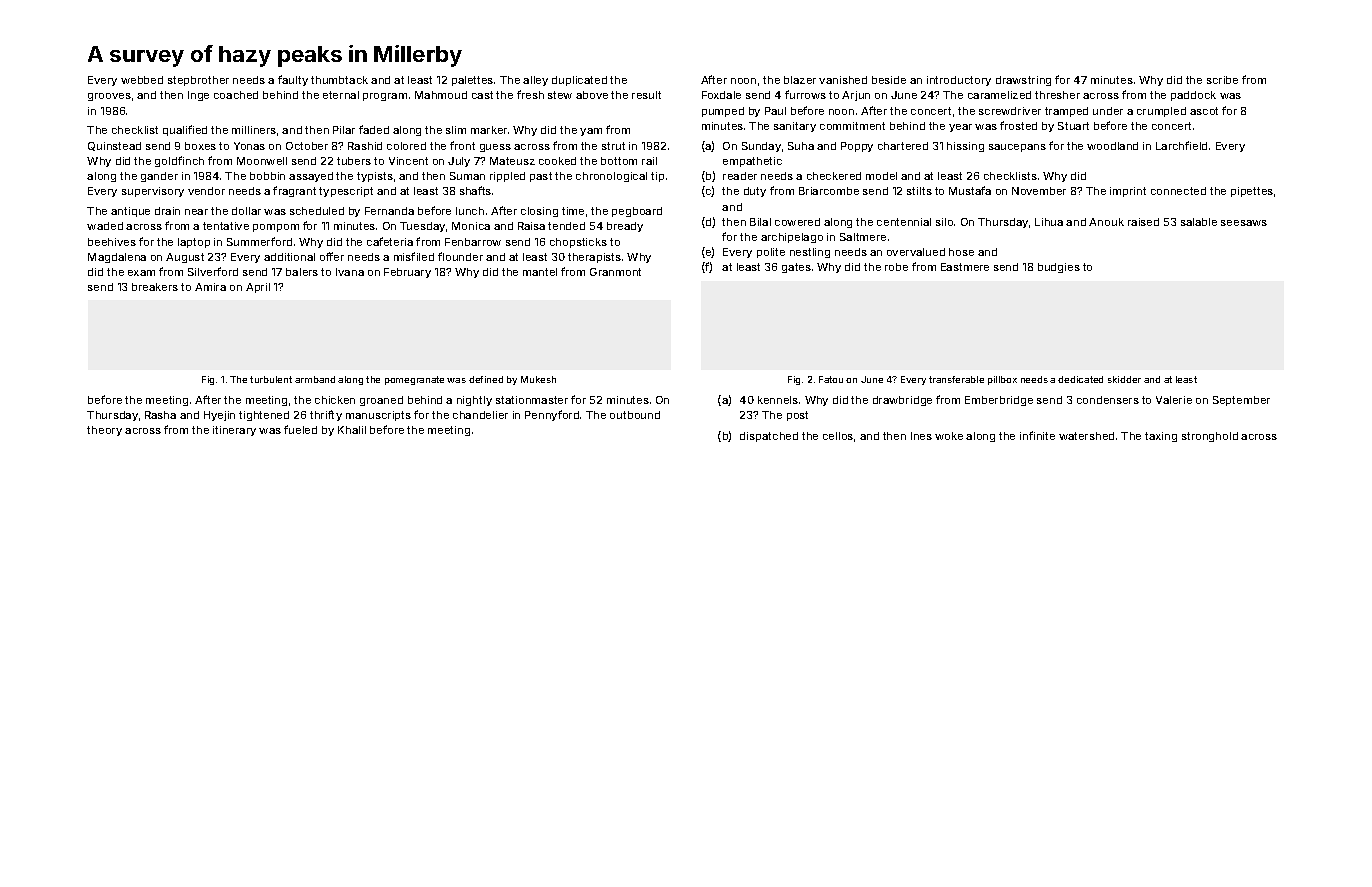 The image size is (1372, 887). Describe the element at coordinates (160, 415) in the screenshot. I see `Rasha` at that location.
